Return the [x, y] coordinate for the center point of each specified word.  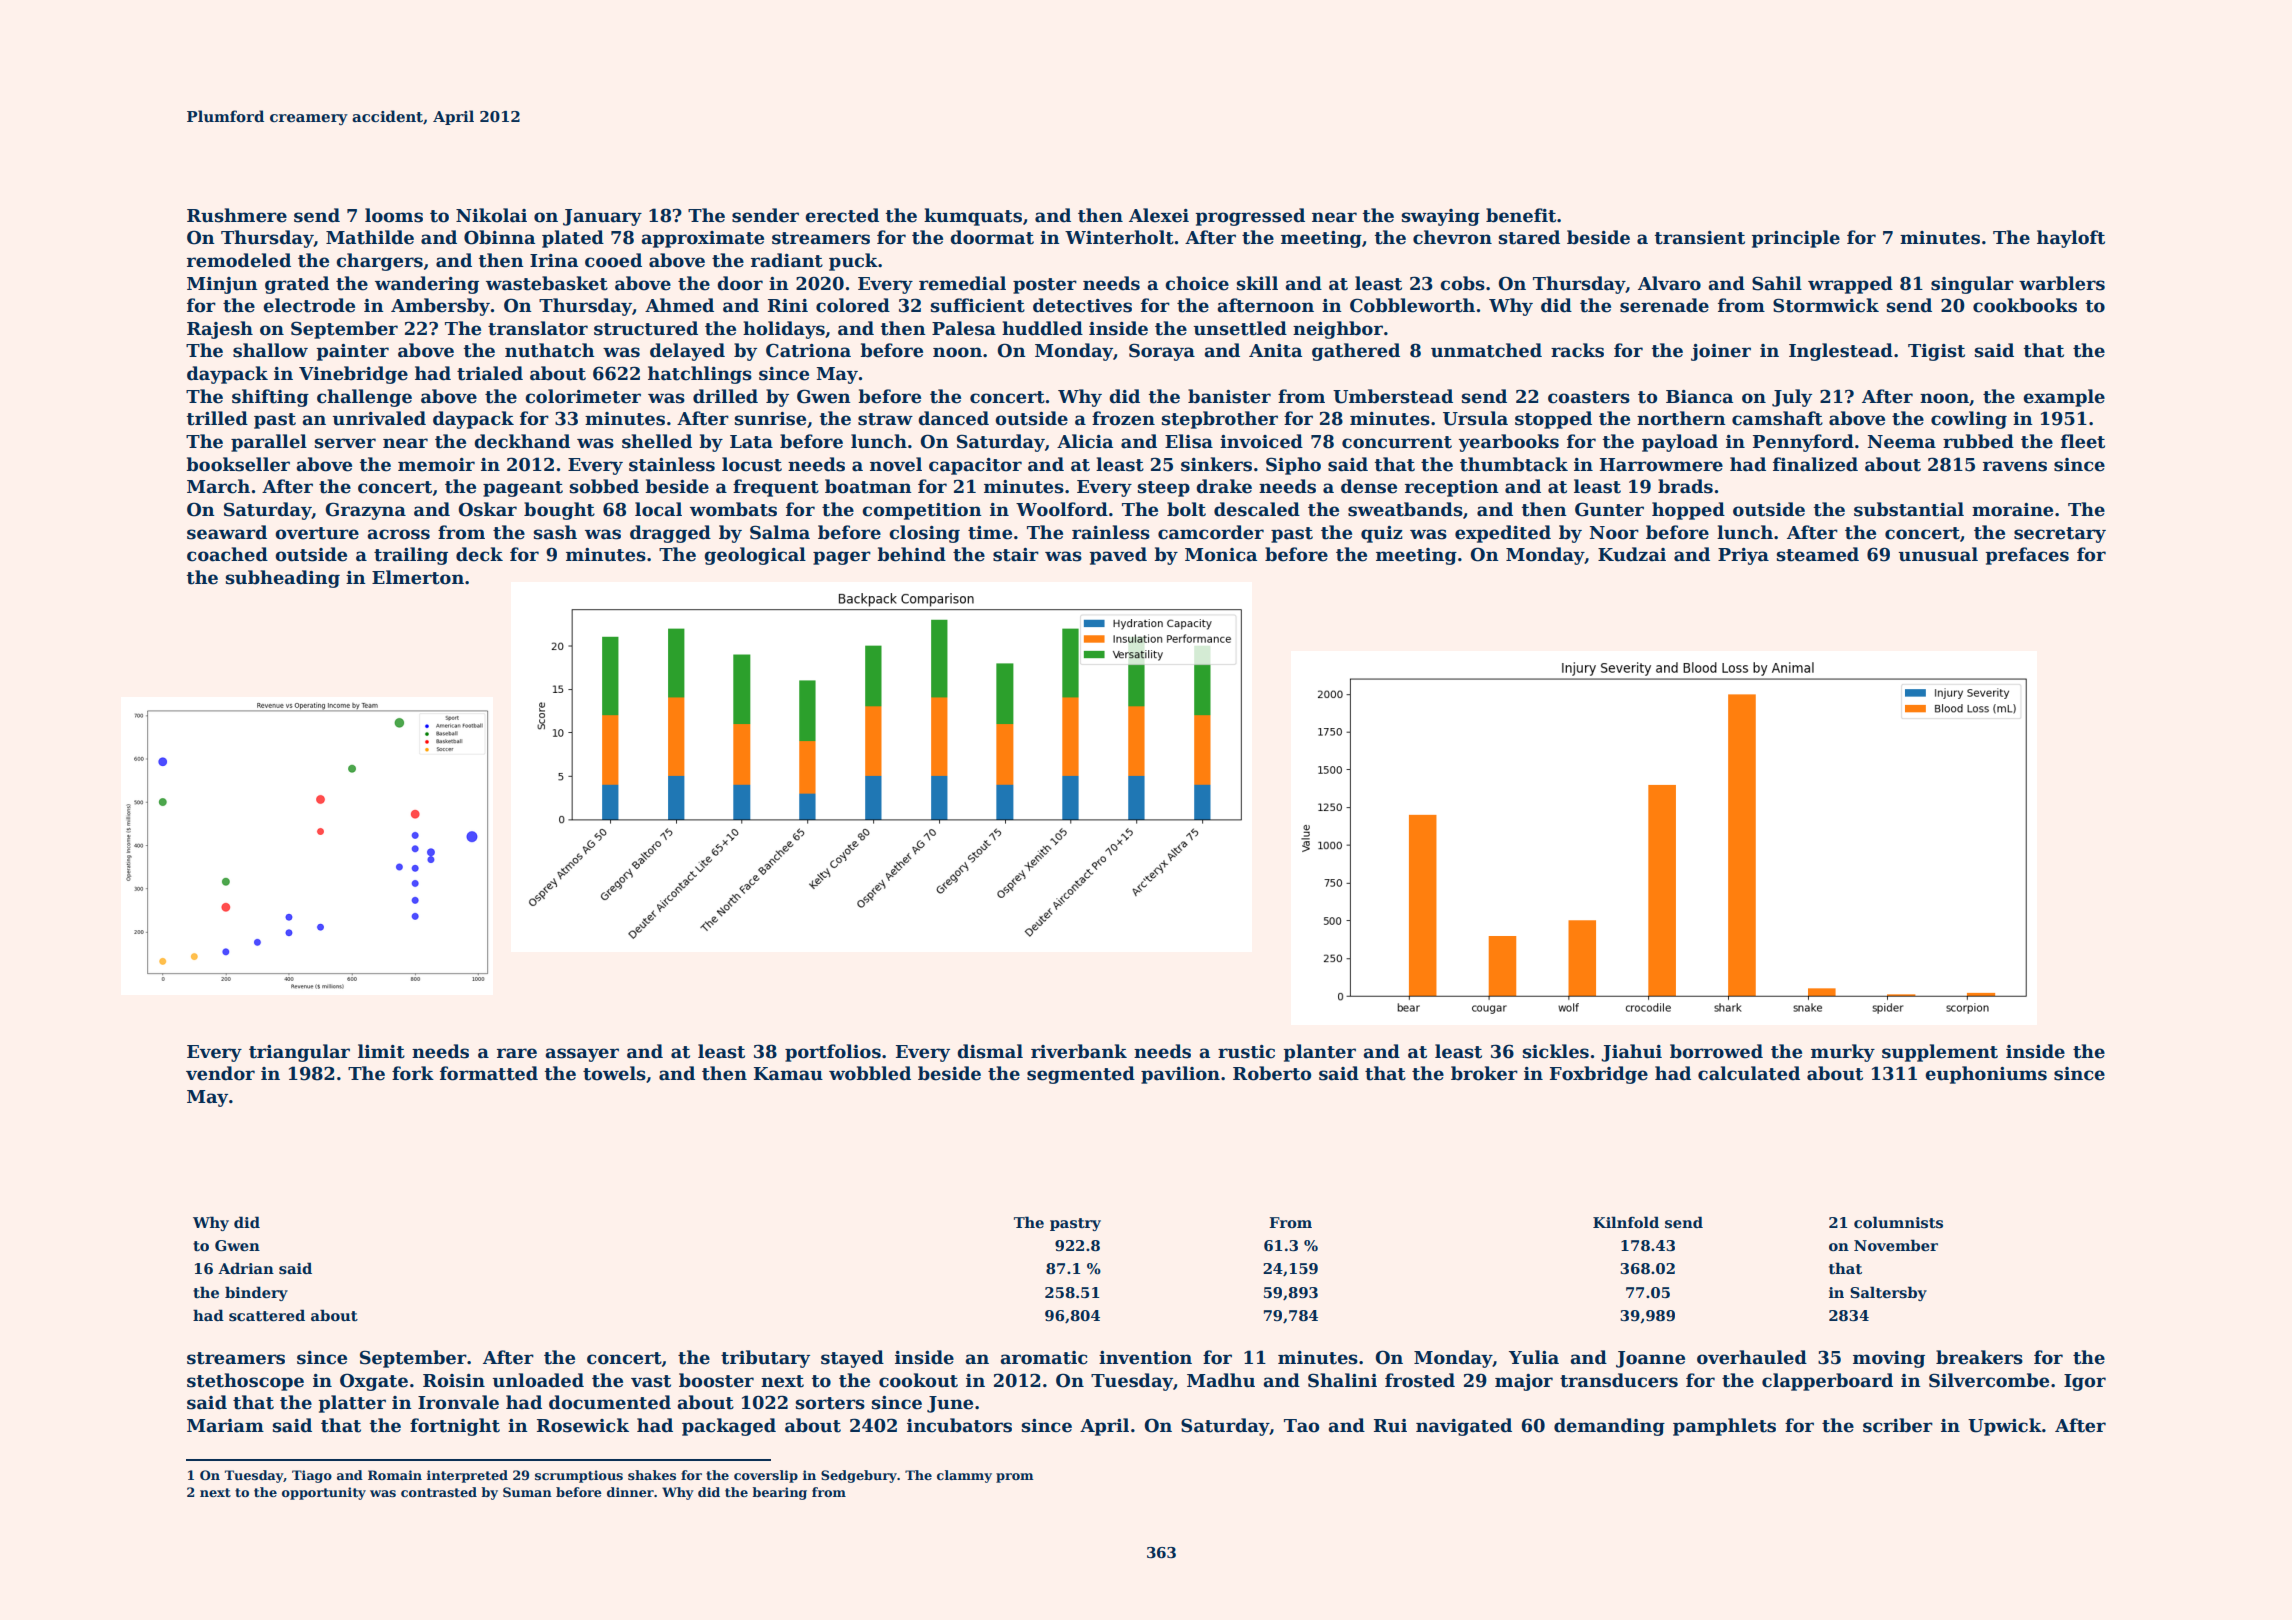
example [2064, 398]
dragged [670, 534]
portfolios [833, 1053]
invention [1145, 1358]
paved [1118, 556]
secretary [2060, 535]
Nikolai [491, 215]
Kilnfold [1626, 1222]
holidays [784, 330]
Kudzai [1632, 554]
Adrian [246, 1268]
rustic [1246, 1052]
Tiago [312, 1476]
